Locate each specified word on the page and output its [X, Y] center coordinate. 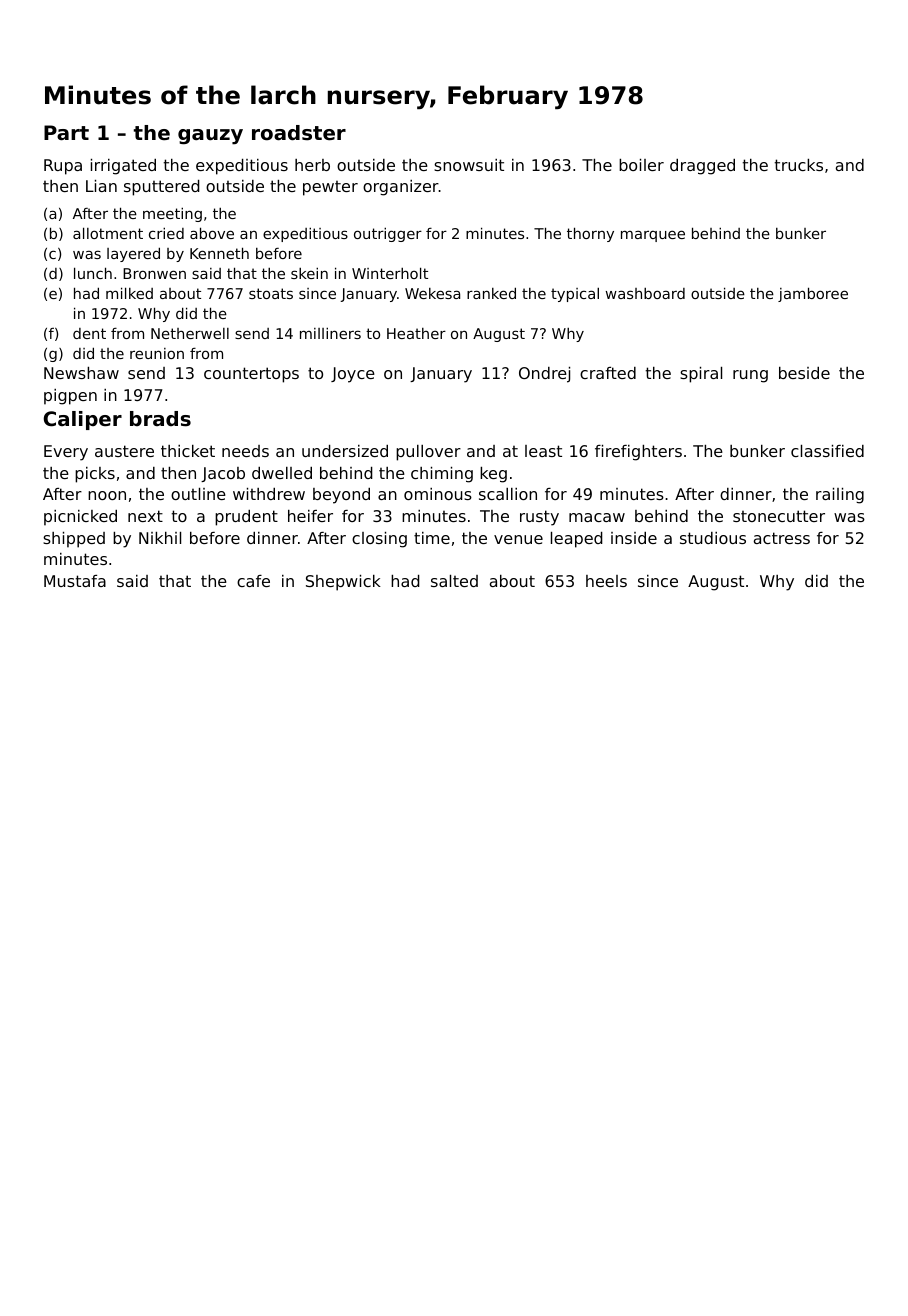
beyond [341, 496]
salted [454, 581]
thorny [590, 234]
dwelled [282, 473]
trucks [798, 165]
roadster [299, 133]
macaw [597, 517]
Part [66, 133]
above [212, 233]
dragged [702, 167]
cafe [253, 581]
